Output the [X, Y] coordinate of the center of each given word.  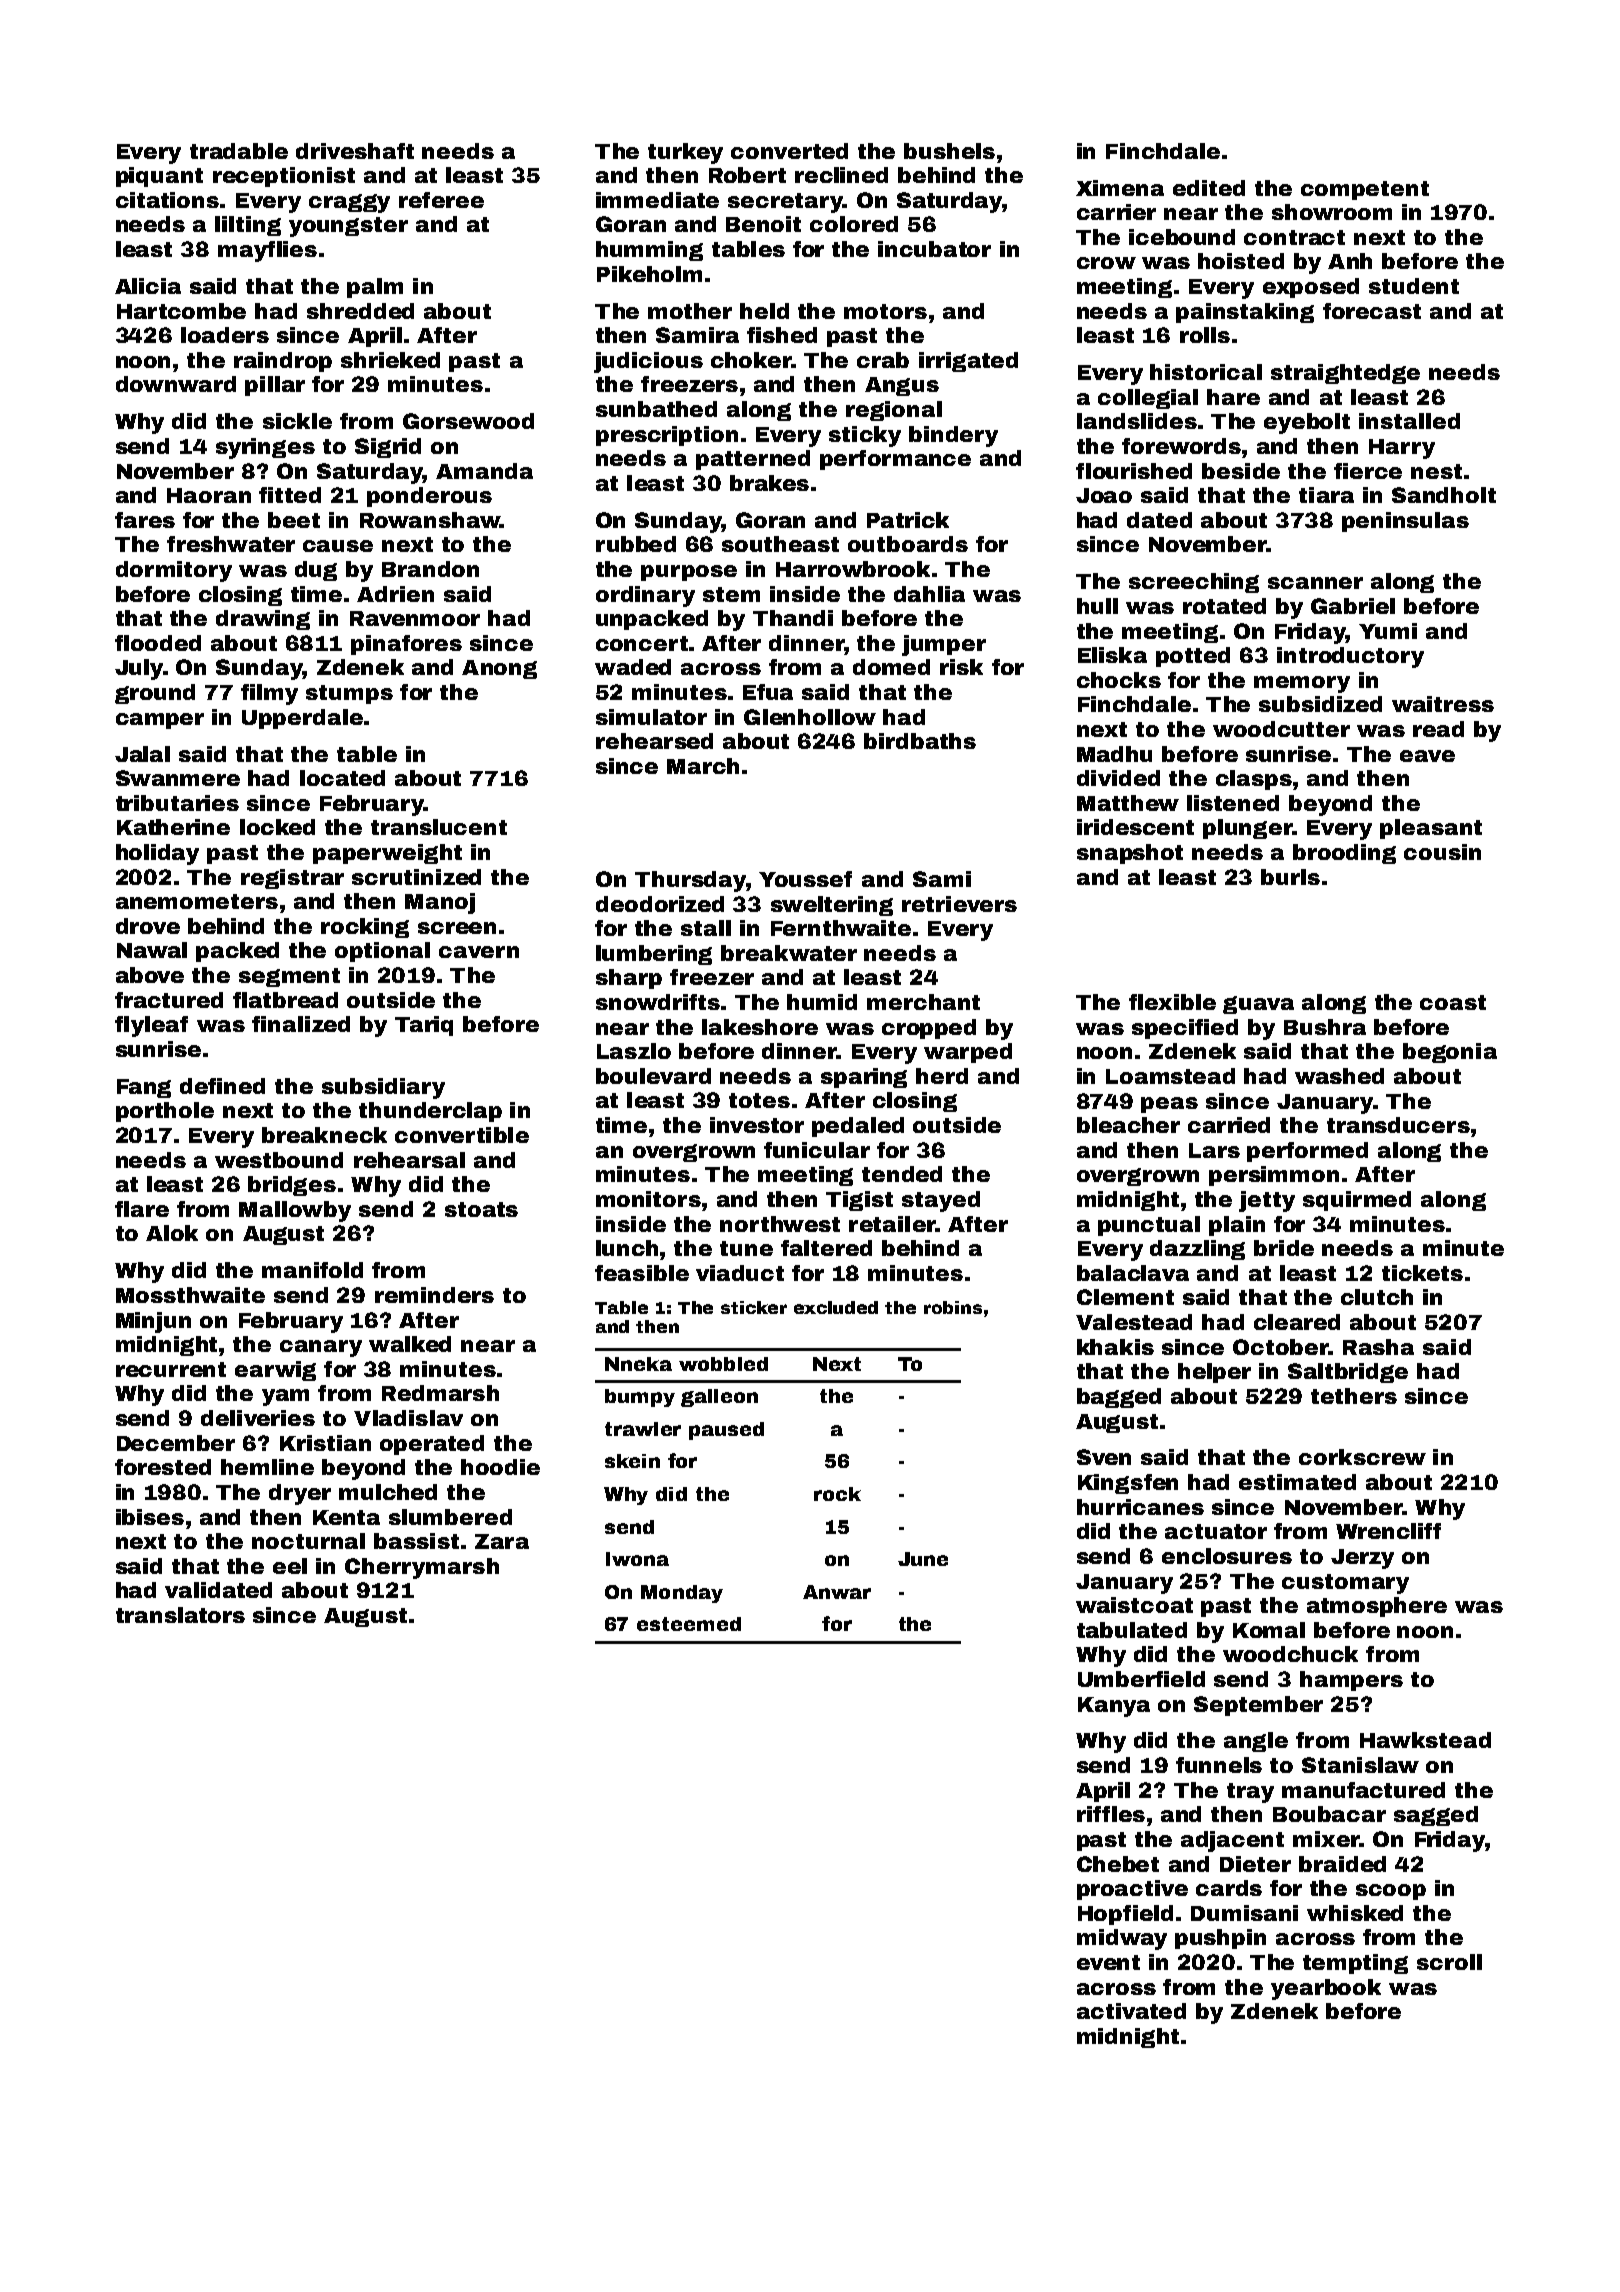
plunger [1247, 829]
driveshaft [355, 151]
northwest [780, 1224]
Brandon [430, 569]
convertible [462, 1135]
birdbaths [920, 741]
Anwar [837, 1592]
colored [854, 224]
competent [1365, 190]
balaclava [1133, 1273]
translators [180, 1615]
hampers [1351, 1681]
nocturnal [308, 1541]
